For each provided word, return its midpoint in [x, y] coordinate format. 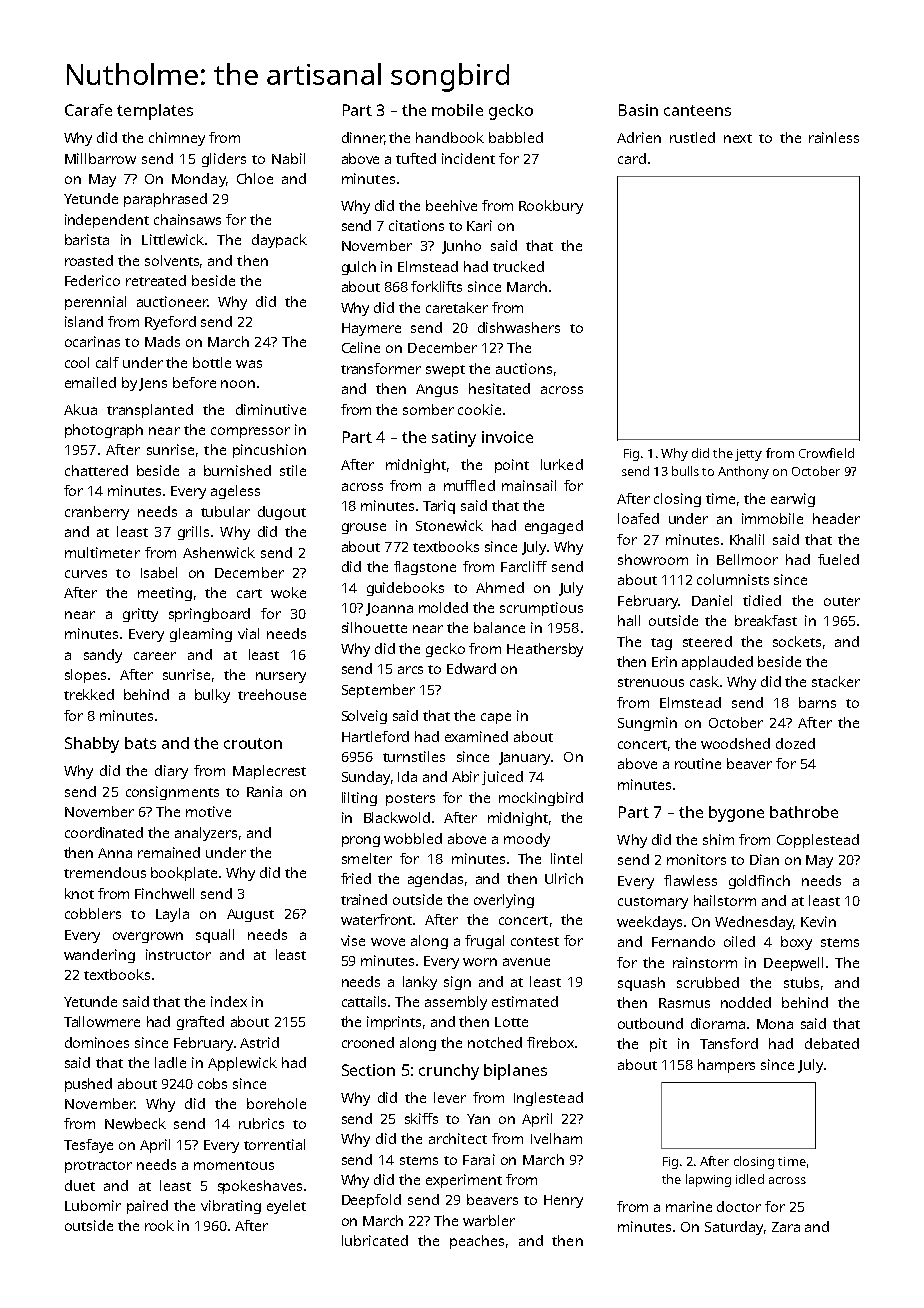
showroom [653, 559]
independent [107, 221]
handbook [450, 137]
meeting [165, 594]
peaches [477, 1242]
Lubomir [93, 1205]
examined [476, 736]
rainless [834, 137]
